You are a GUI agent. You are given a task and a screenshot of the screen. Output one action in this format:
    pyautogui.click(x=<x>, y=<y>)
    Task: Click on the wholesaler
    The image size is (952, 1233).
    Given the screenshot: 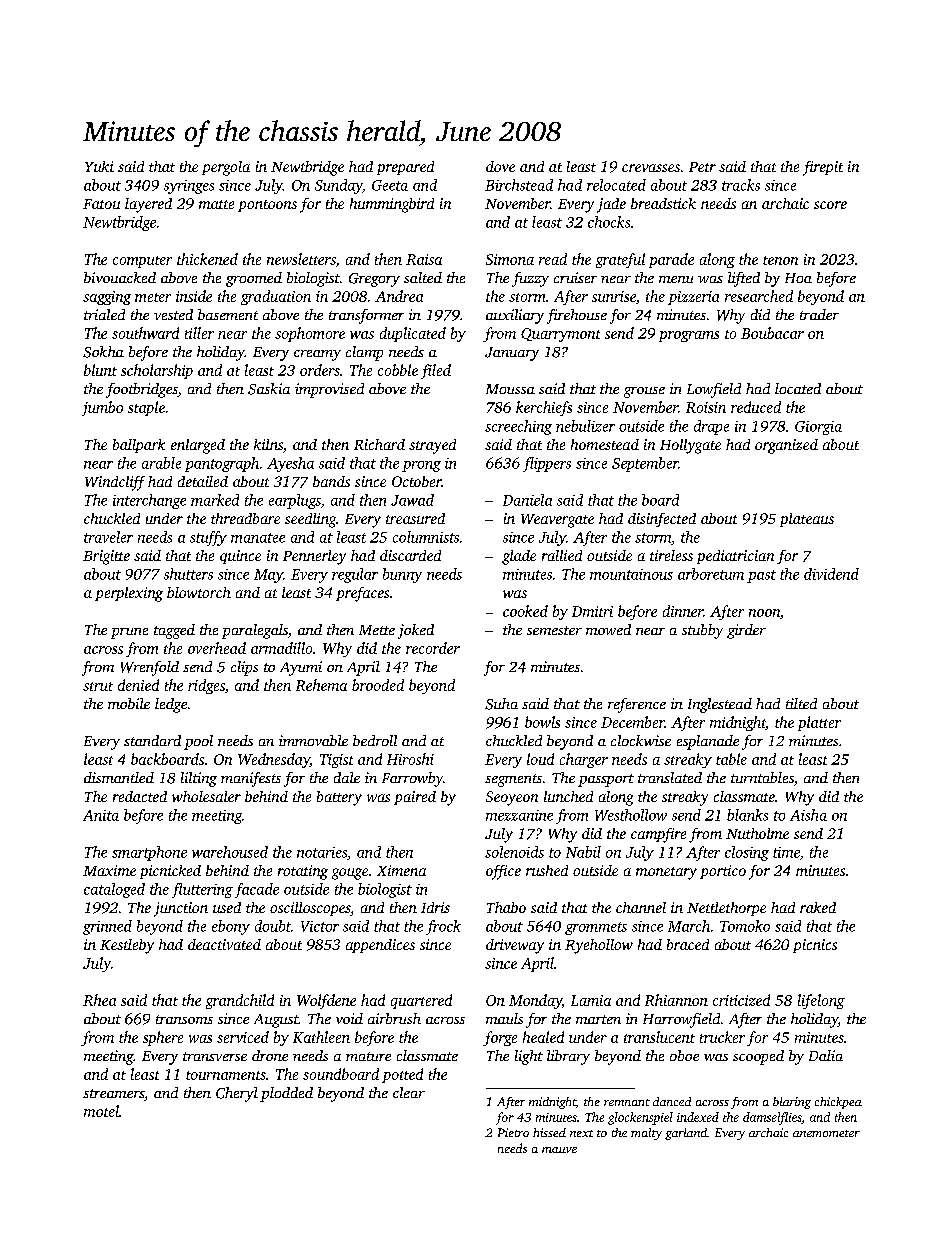 What is the action you would take?
    pyautogui.click(x=206, y=796)
